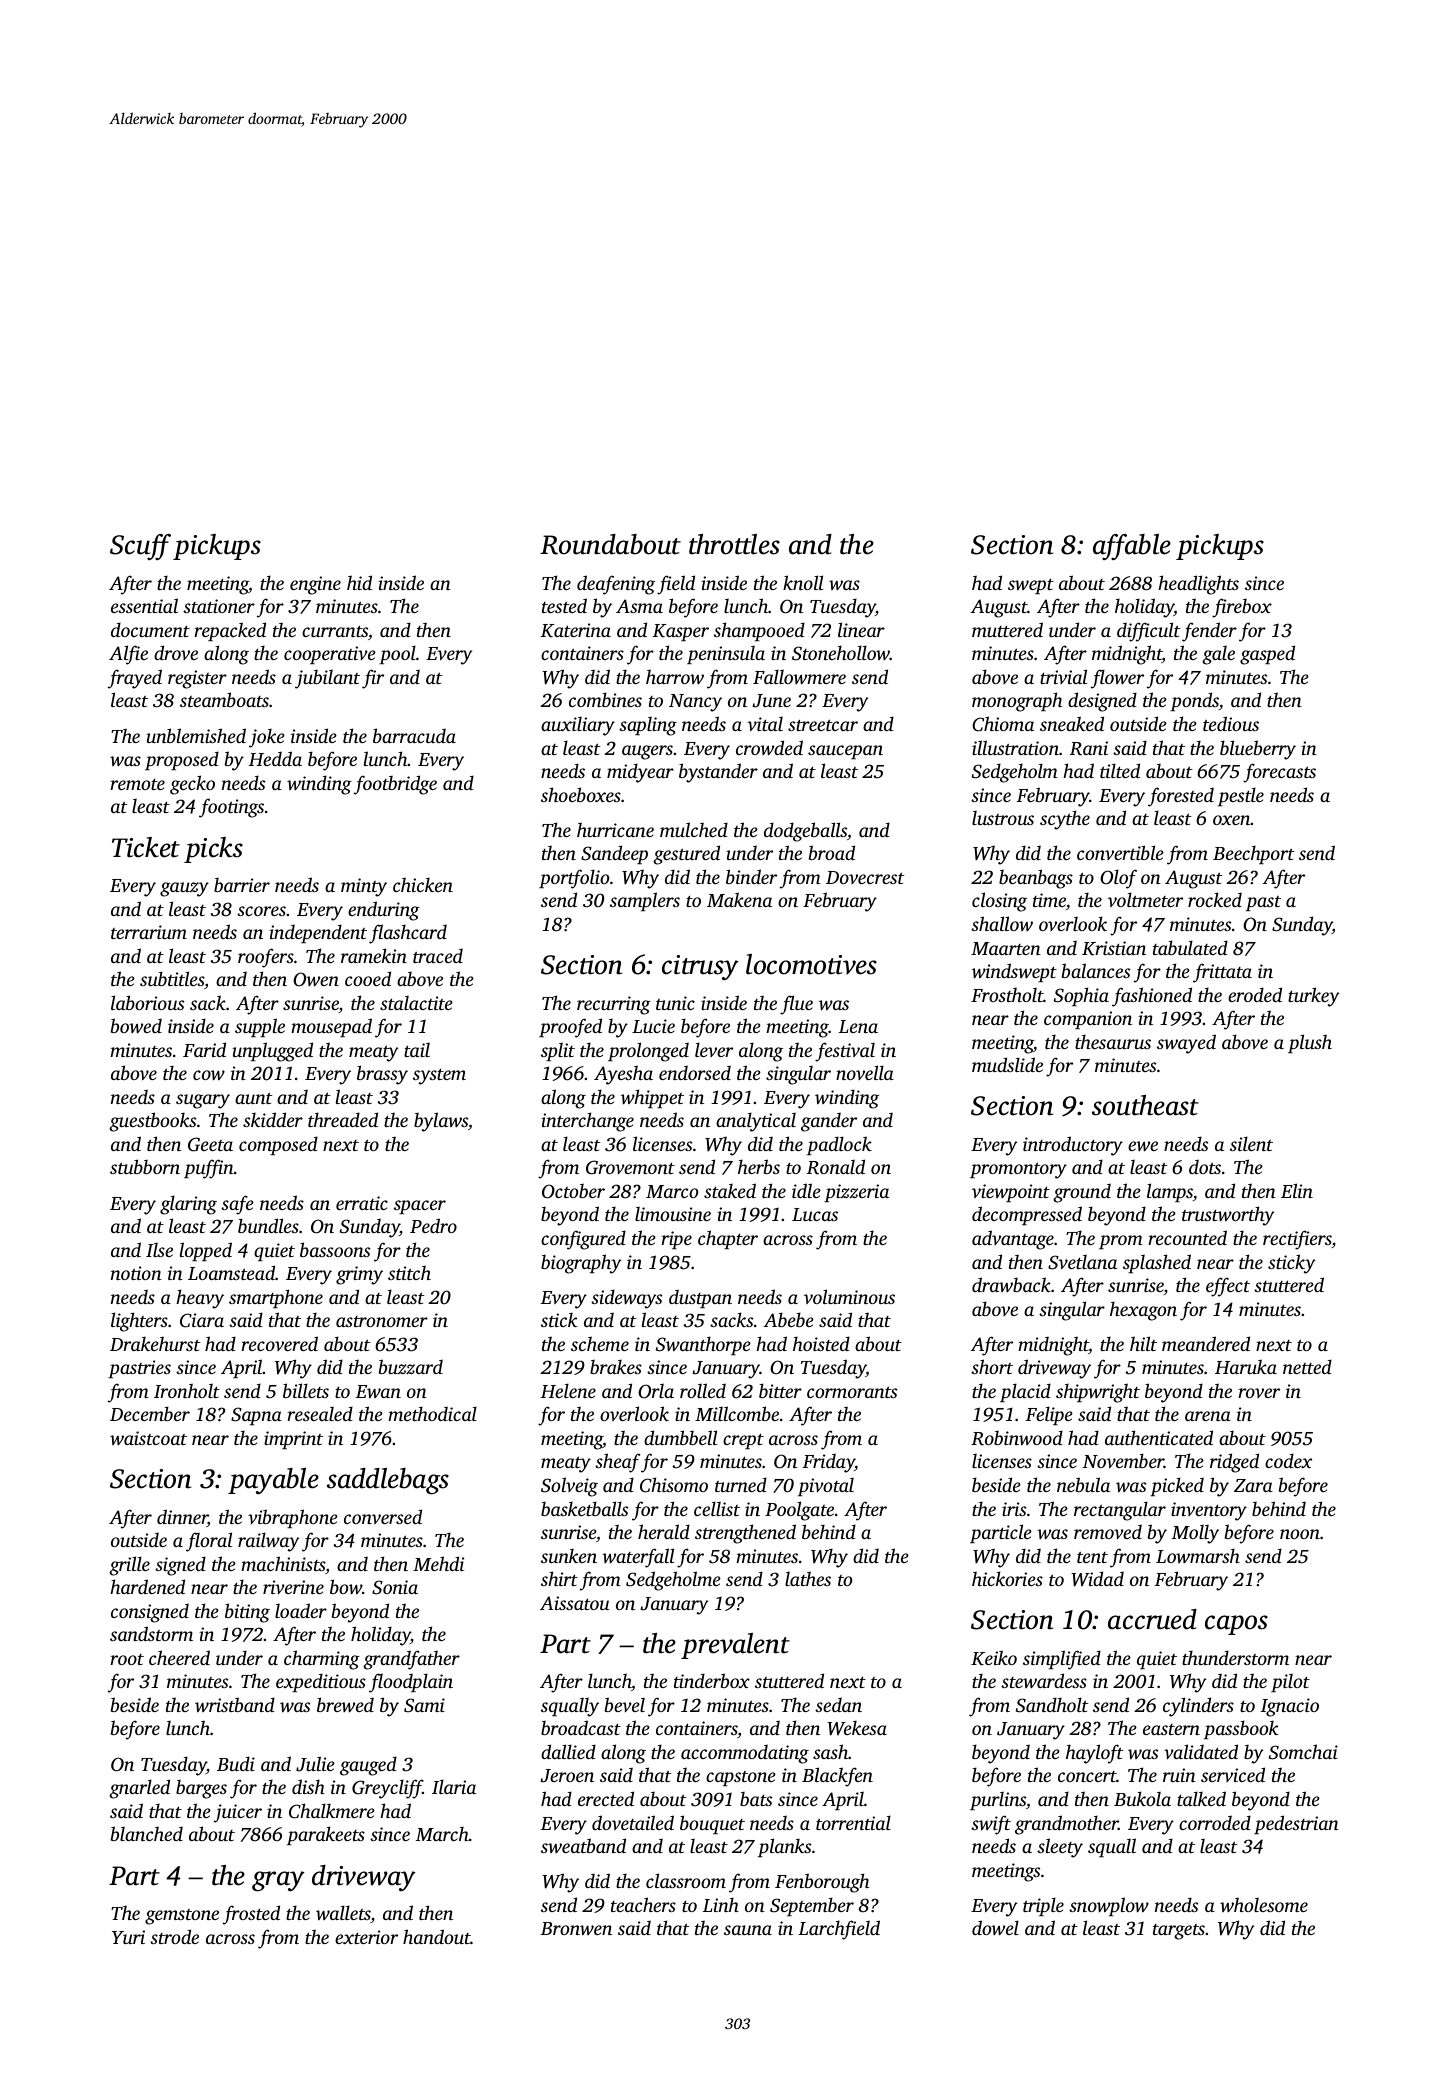 The height and width of the screenshot is (2100, 1450). What do you see at coordinates (1279, 773) in the screenshot?
I see `forecasts` at bounding box center [1279, 773].
